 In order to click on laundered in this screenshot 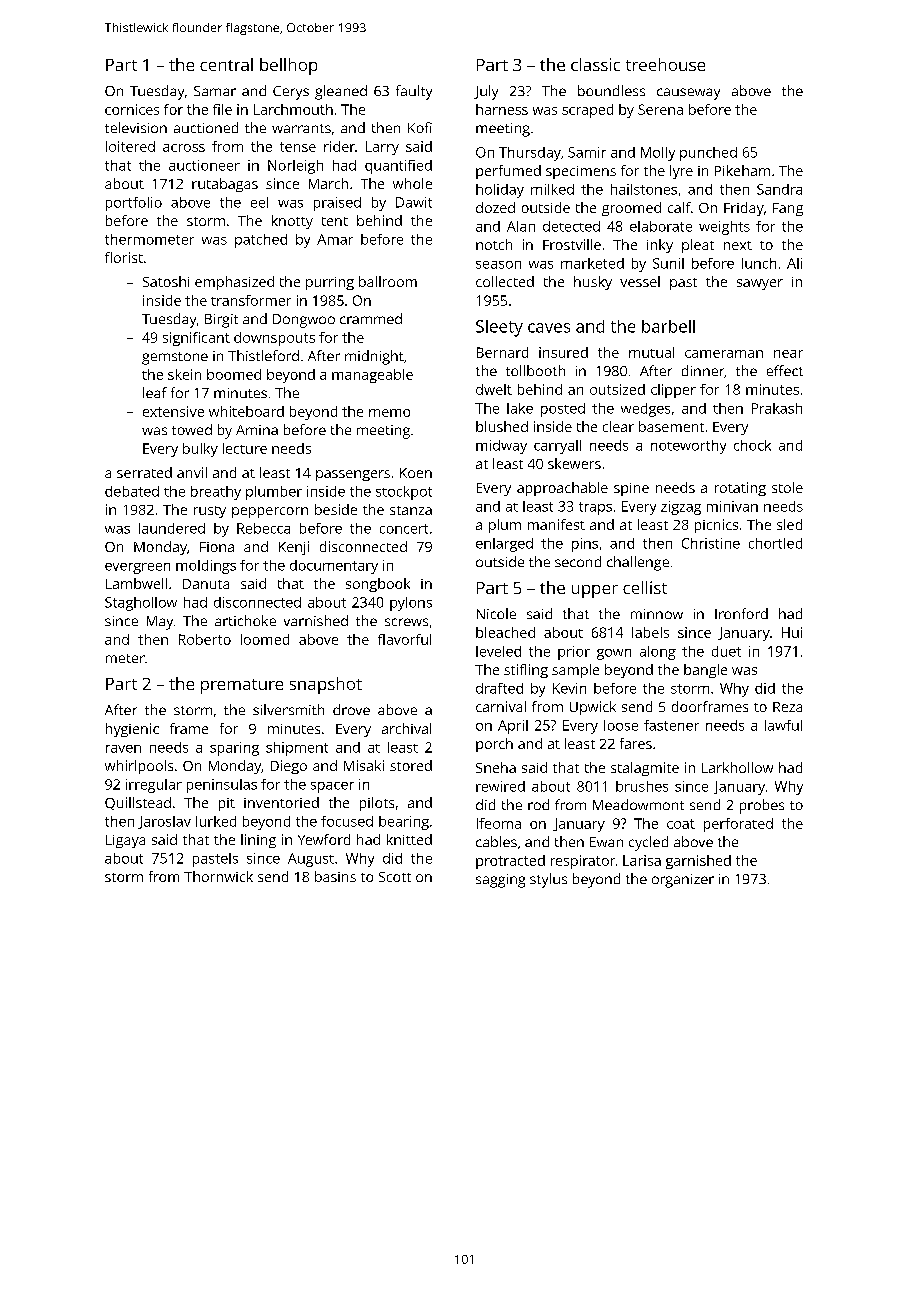, I will do `click(172, 528)`.
